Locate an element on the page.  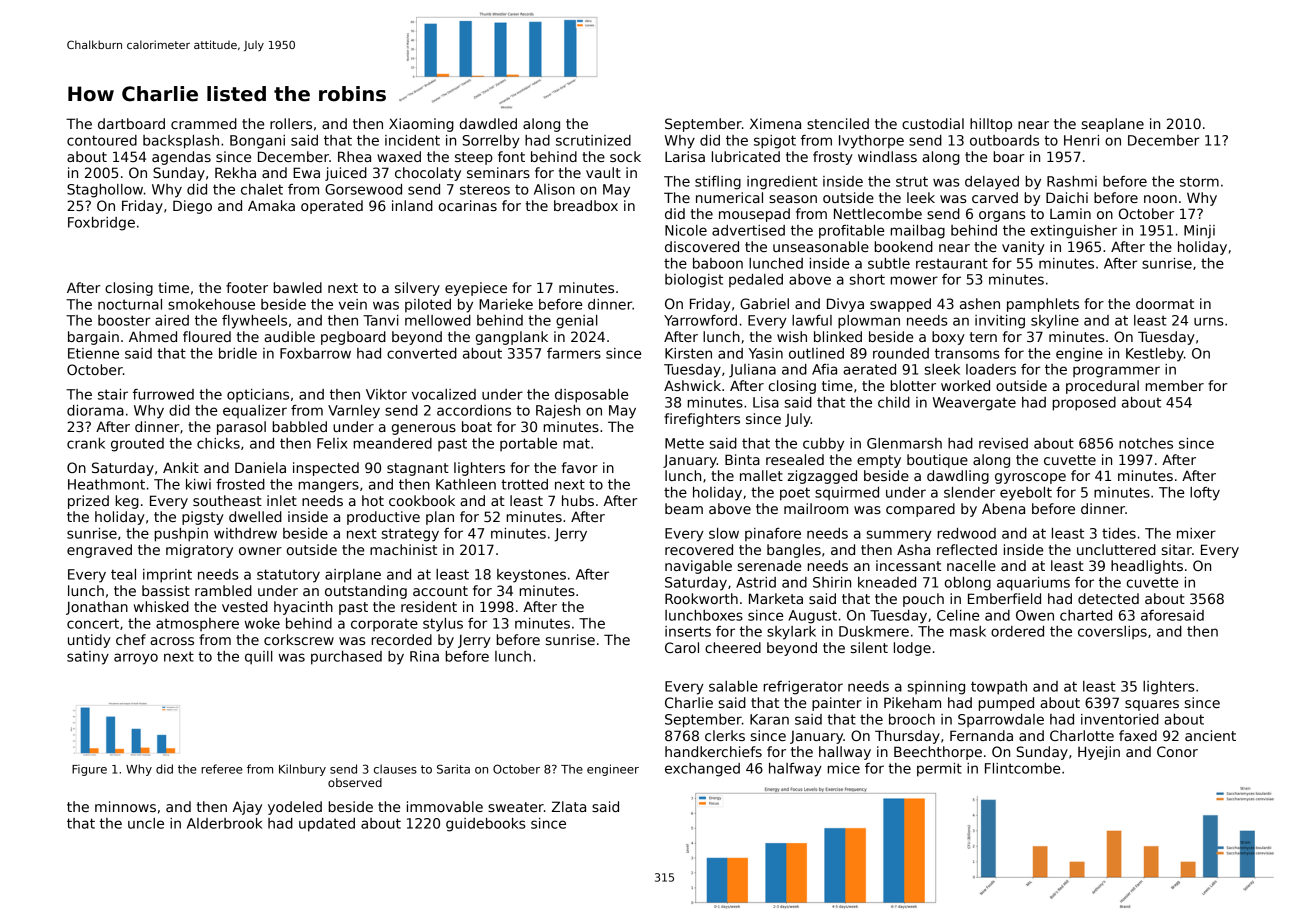
firefighters is located at coordinates (702, 420).
